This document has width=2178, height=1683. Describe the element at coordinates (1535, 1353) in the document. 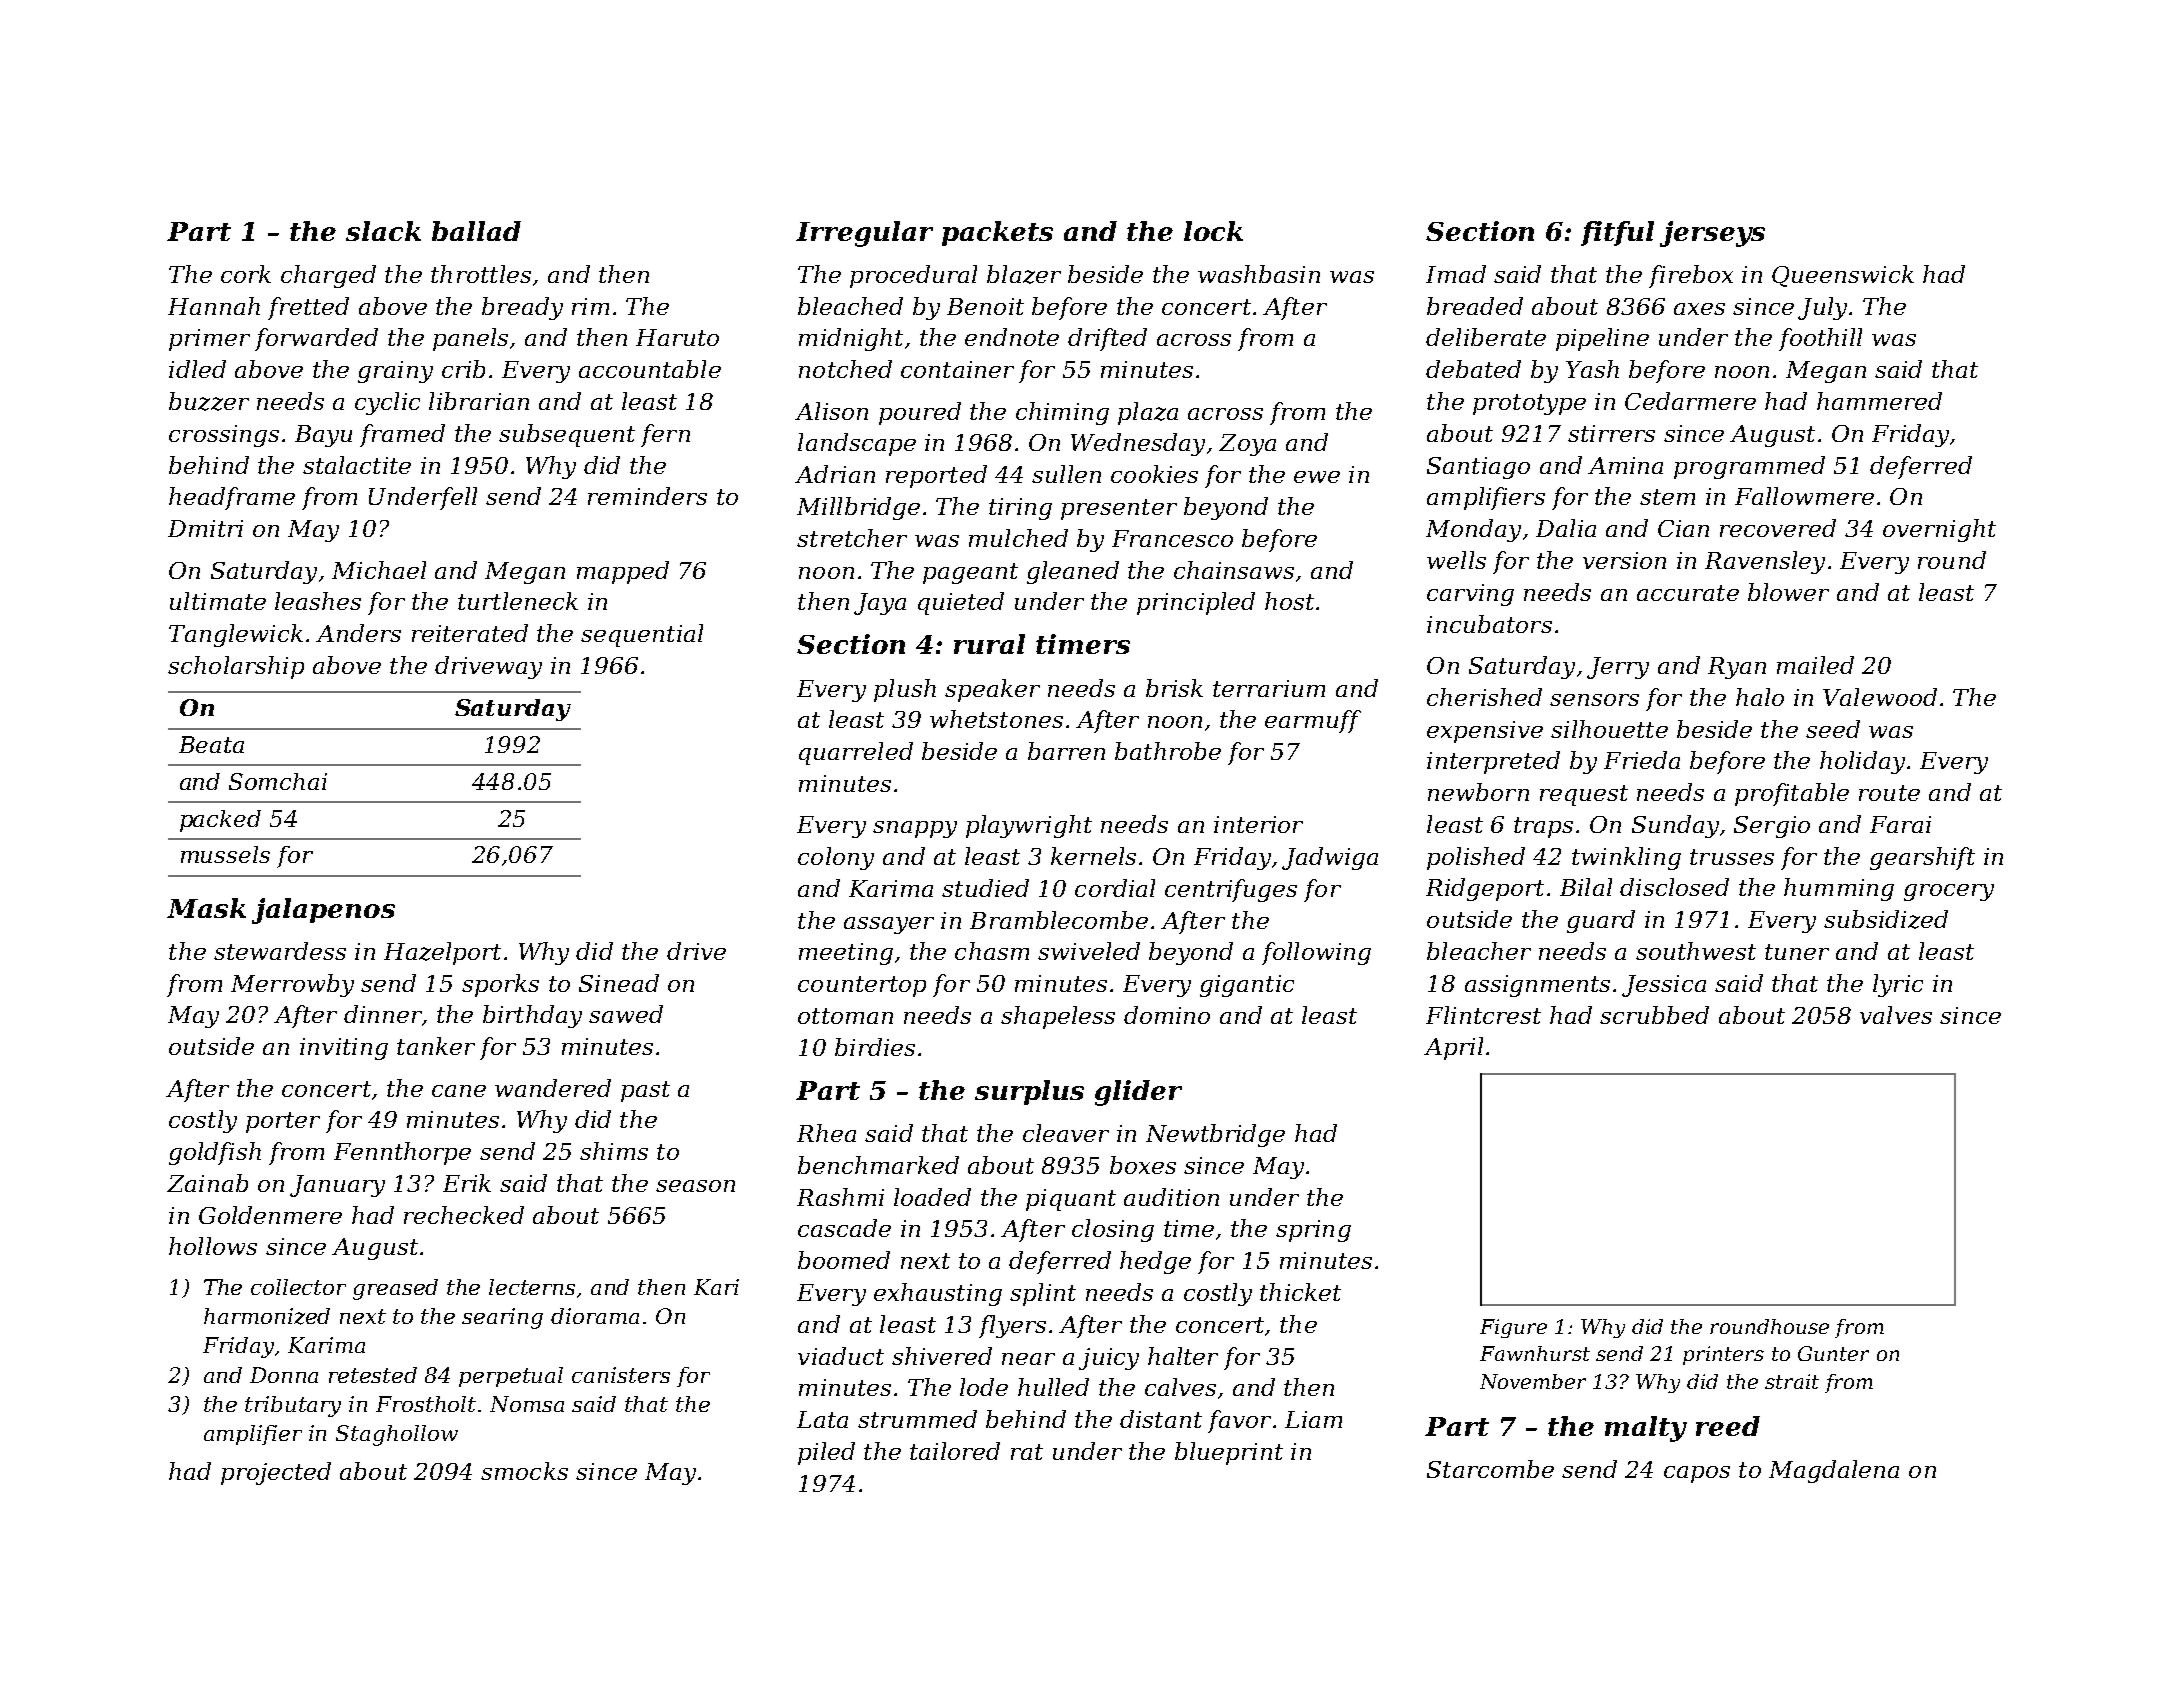

I see `Fawnhurst` at that location.
